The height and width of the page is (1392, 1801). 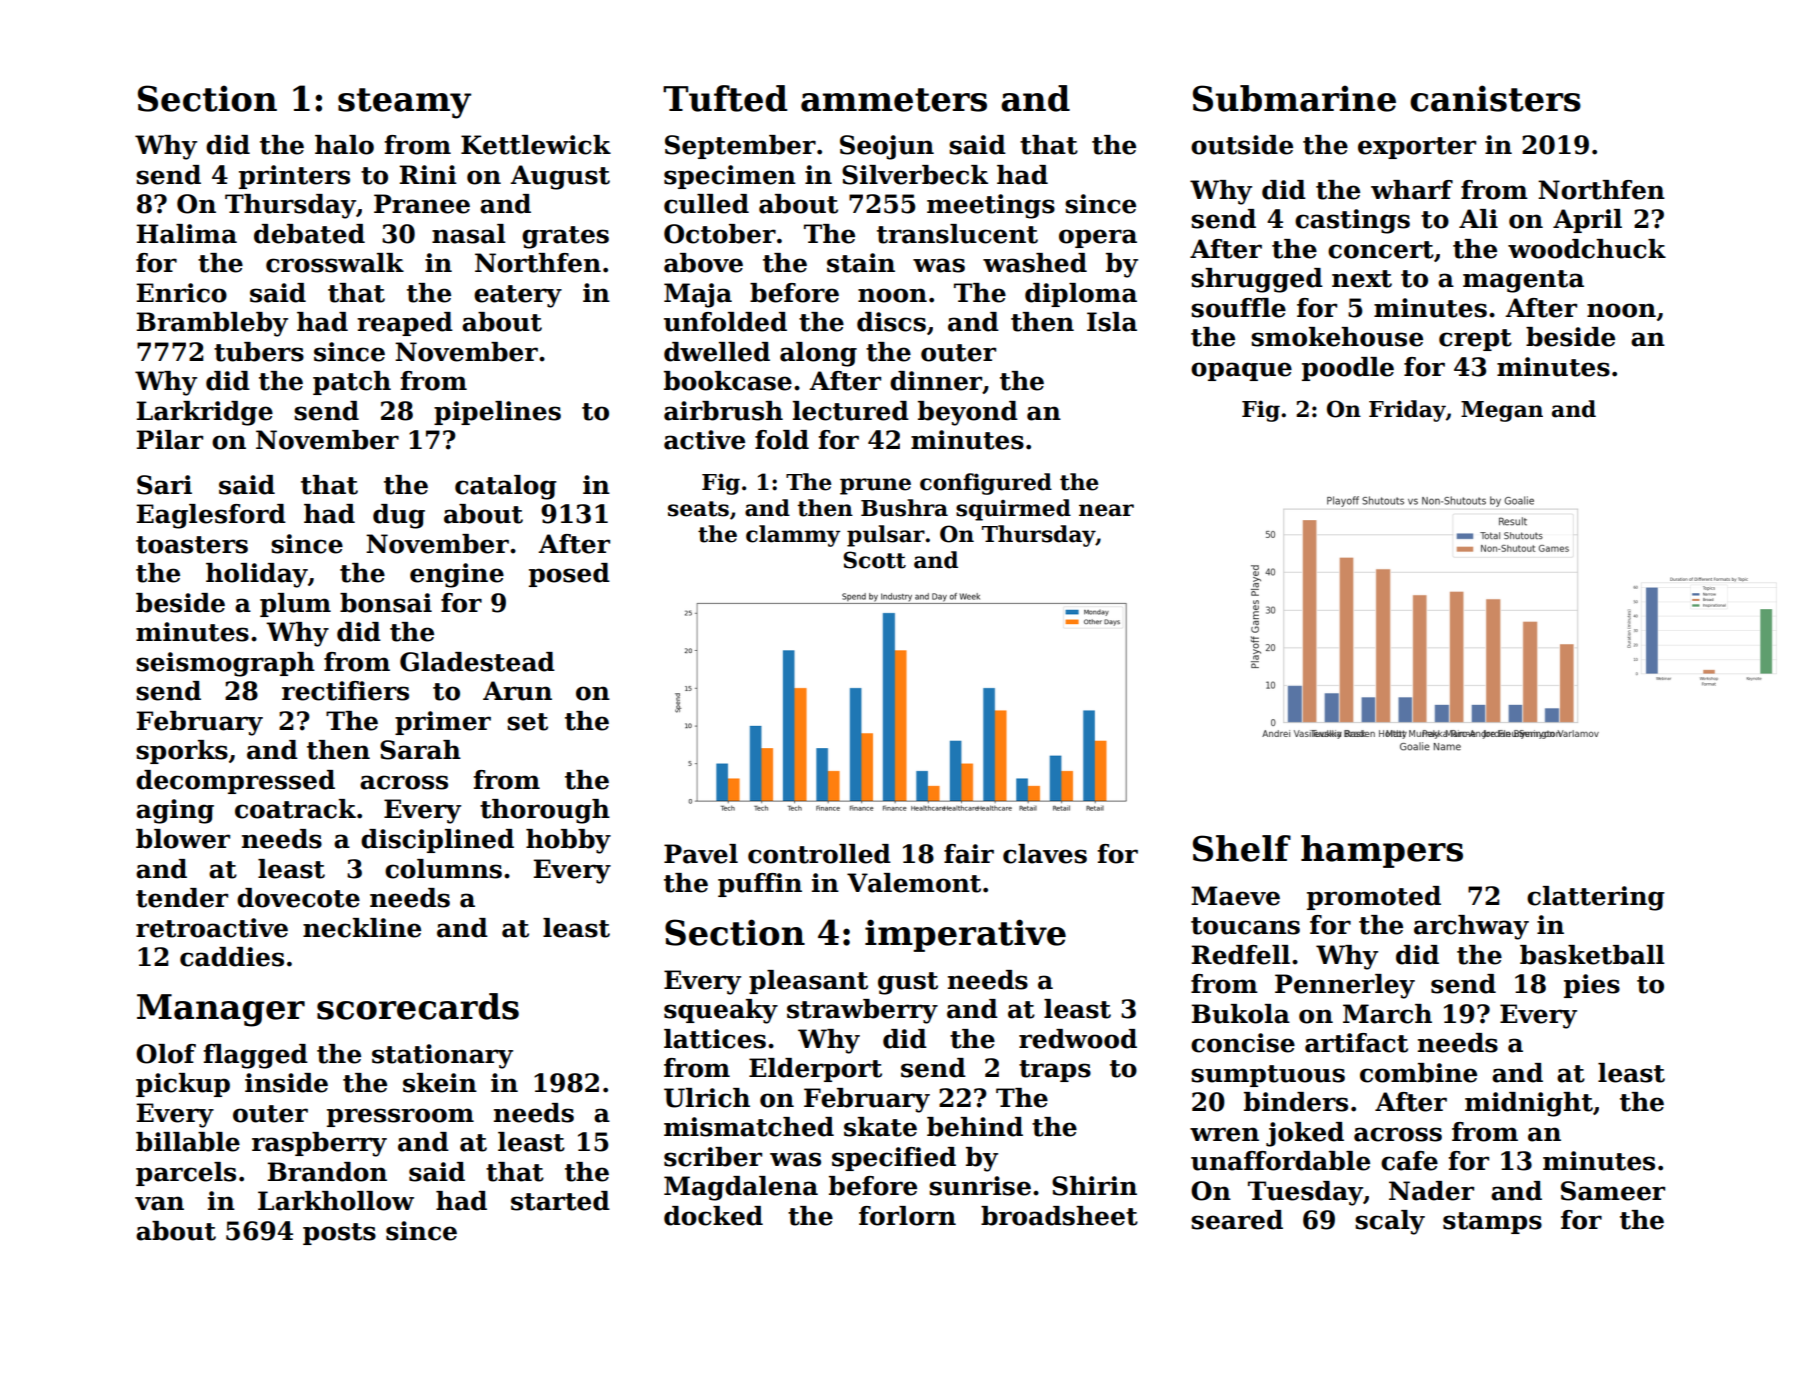 I want to click on hampers, so click(x=1382, y=851).
